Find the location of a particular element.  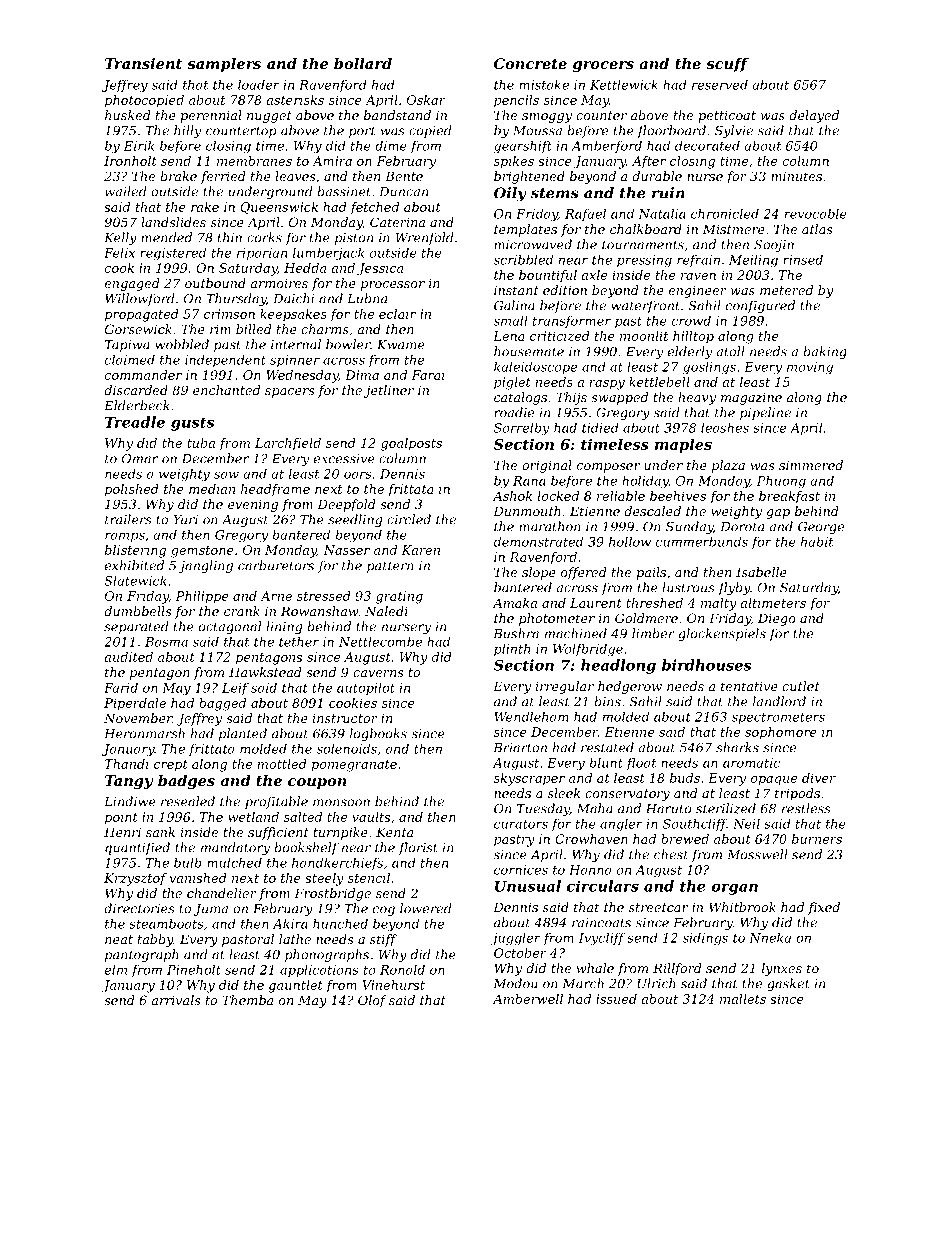

arrivals is located at coordinates (175, 1000).
